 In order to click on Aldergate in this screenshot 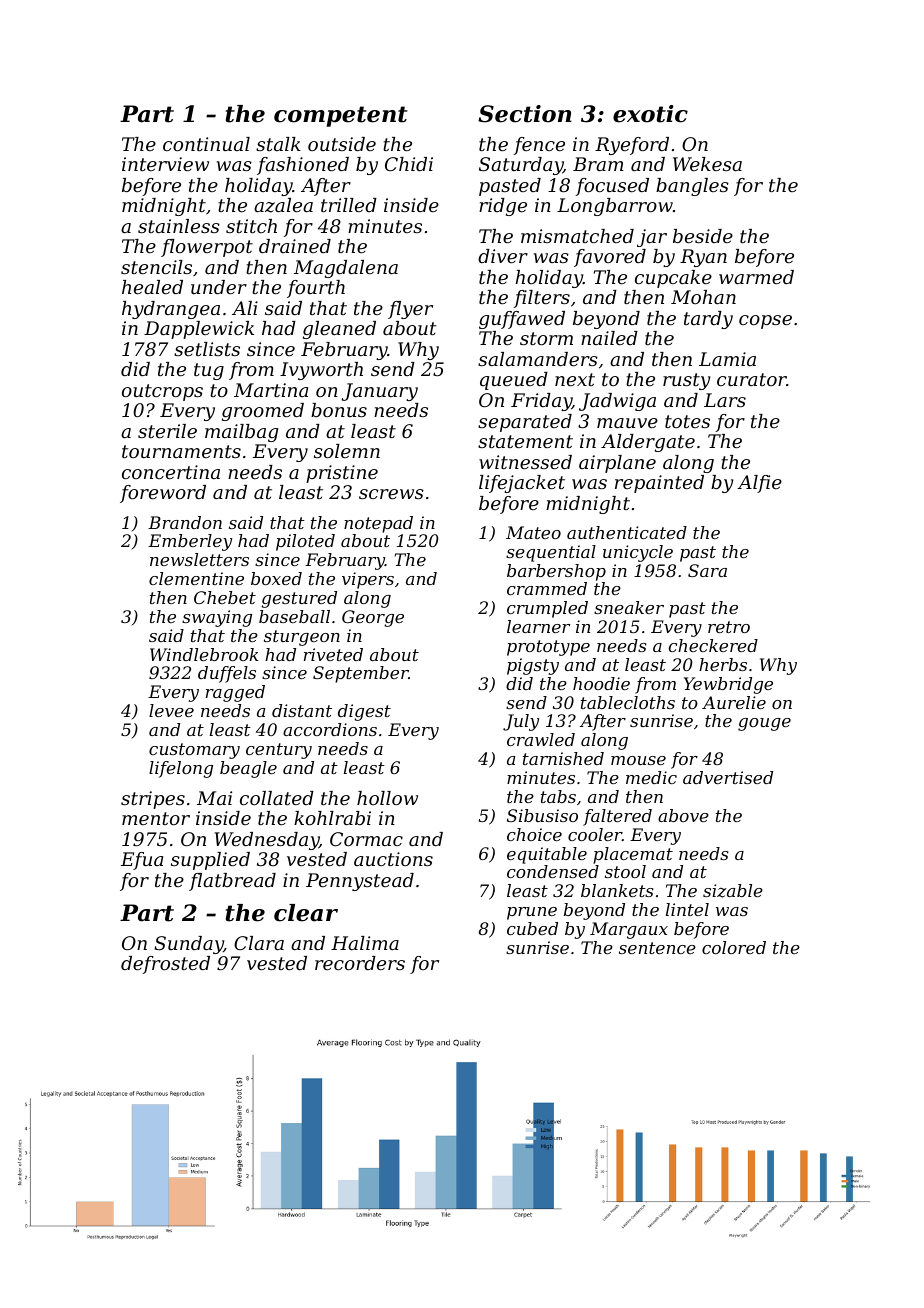, I will do `click(648, 443)`.
